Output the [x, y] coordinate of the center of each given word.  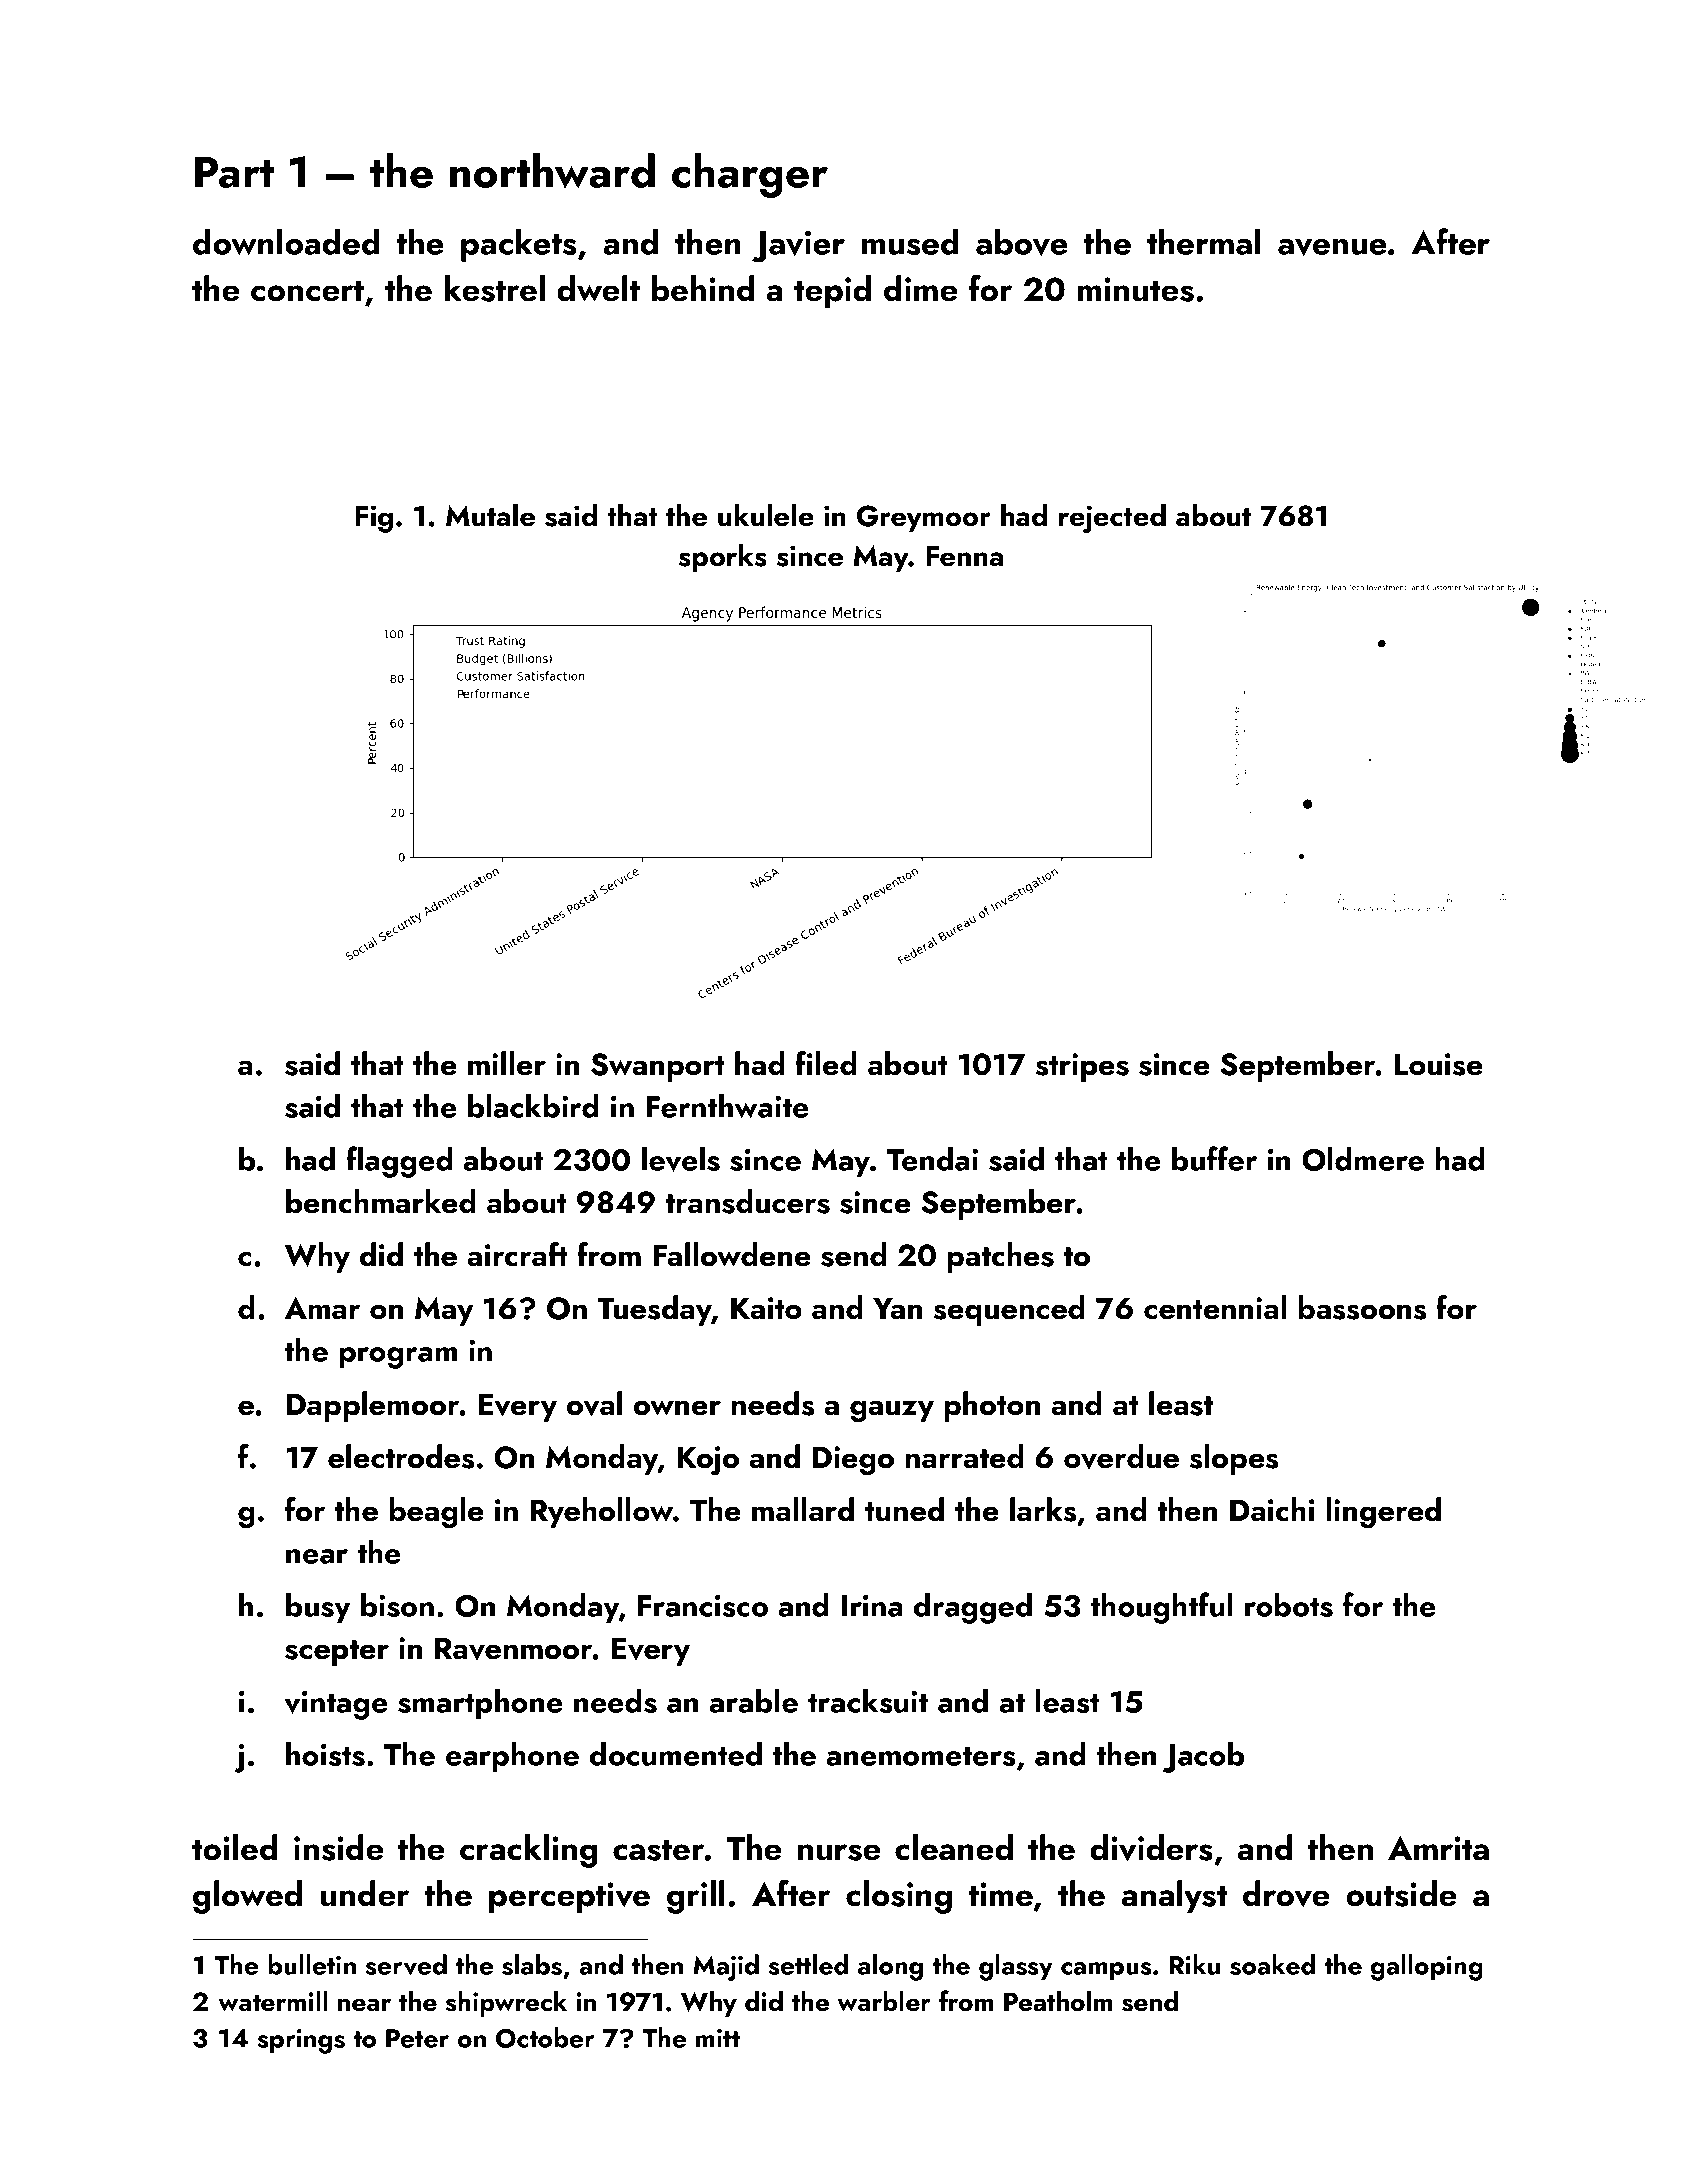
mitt [718, 2038]
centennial [1215, 1307]
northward [552, 171]
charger [750, 175]
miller [507, 1063]
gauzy [892, 1411]
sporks [723, 558]
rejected [1112, 518]
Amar [322, 1308]
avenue [1332, 247]
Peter [417, 2038]
